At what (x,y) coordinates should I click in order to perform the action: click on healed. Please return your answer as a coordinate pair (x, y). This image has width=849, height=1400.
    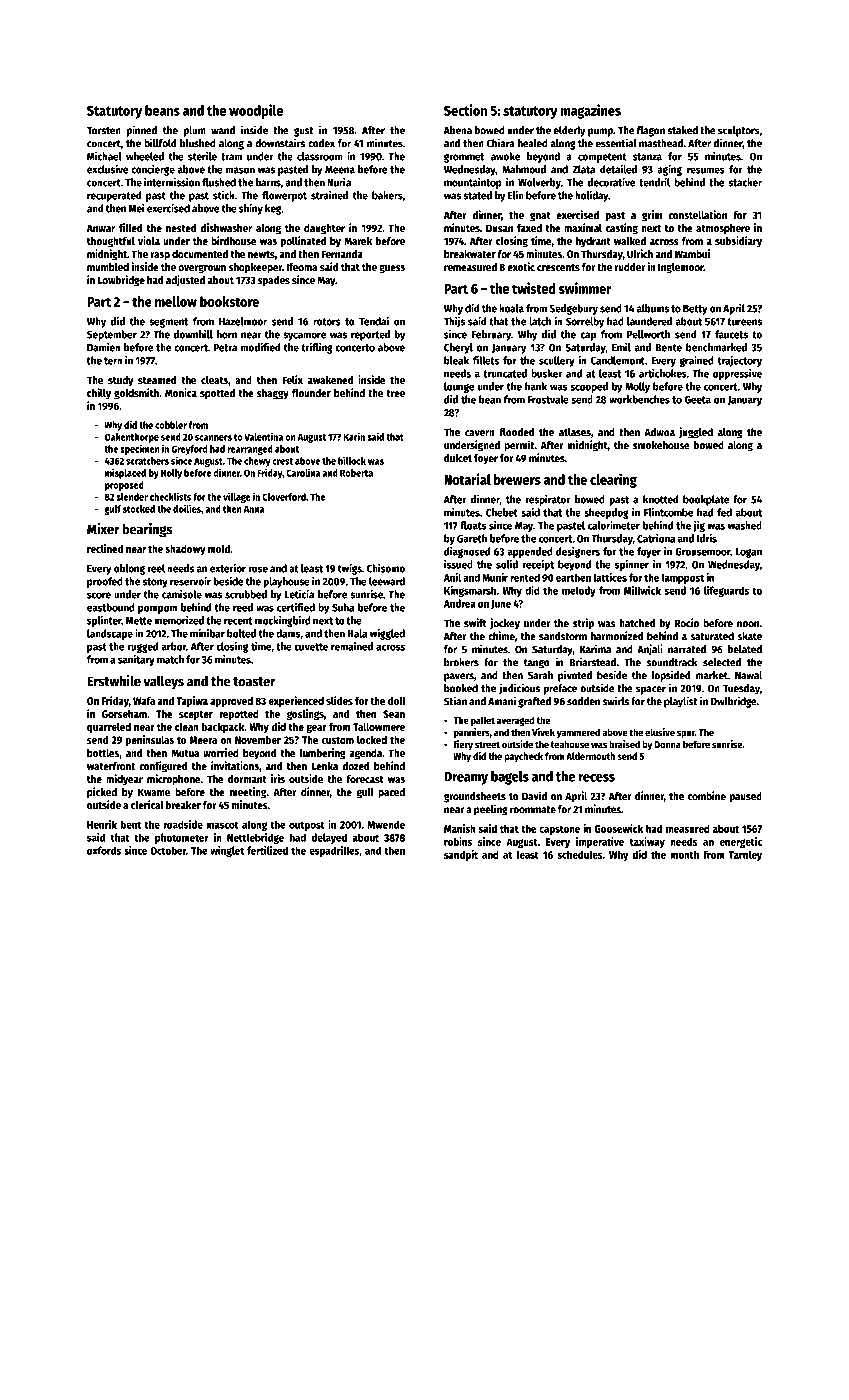
    Looking at the image, I should click on (533, 143).
